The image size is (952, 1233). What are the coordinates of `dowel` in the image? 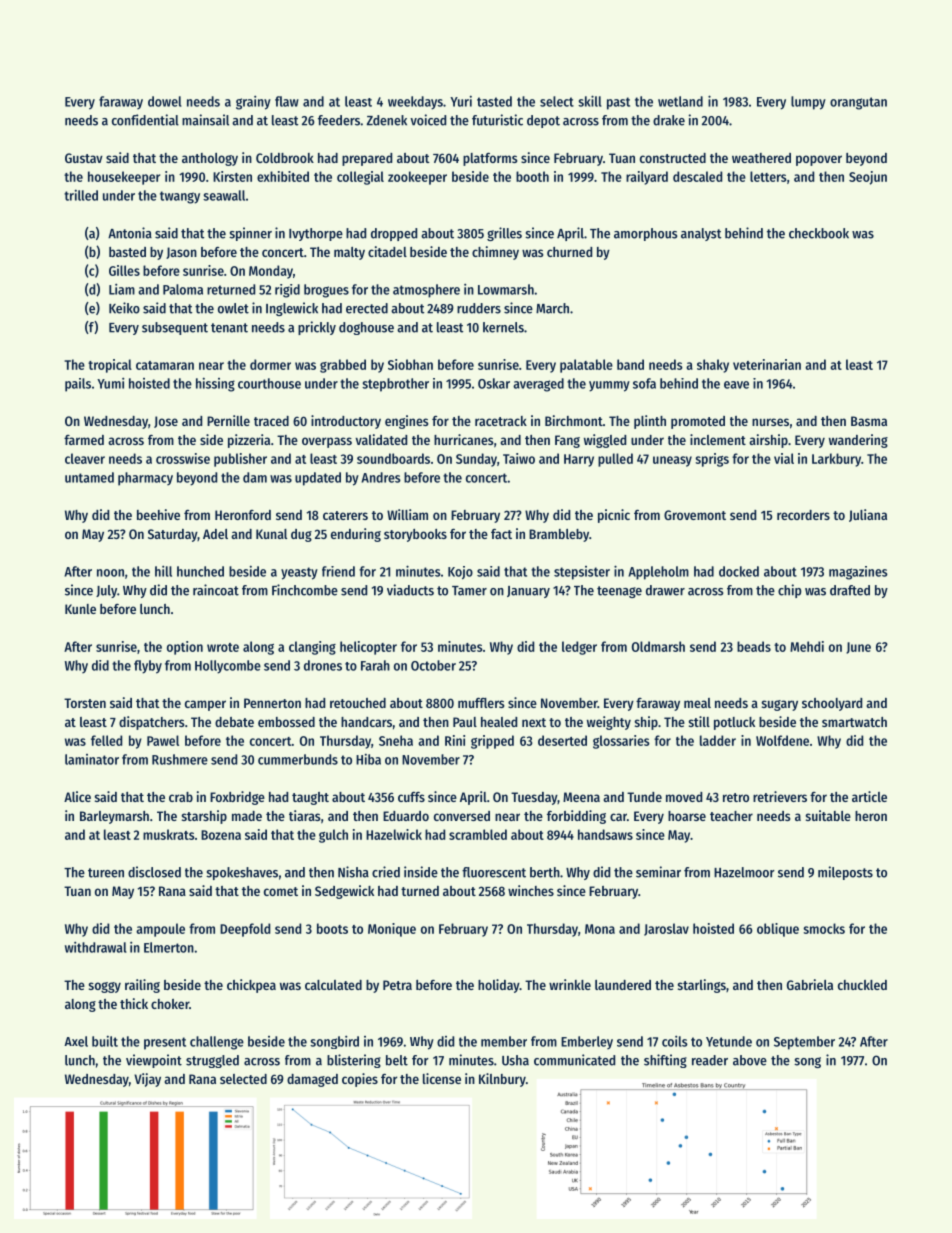 It's located at (165, 101).
